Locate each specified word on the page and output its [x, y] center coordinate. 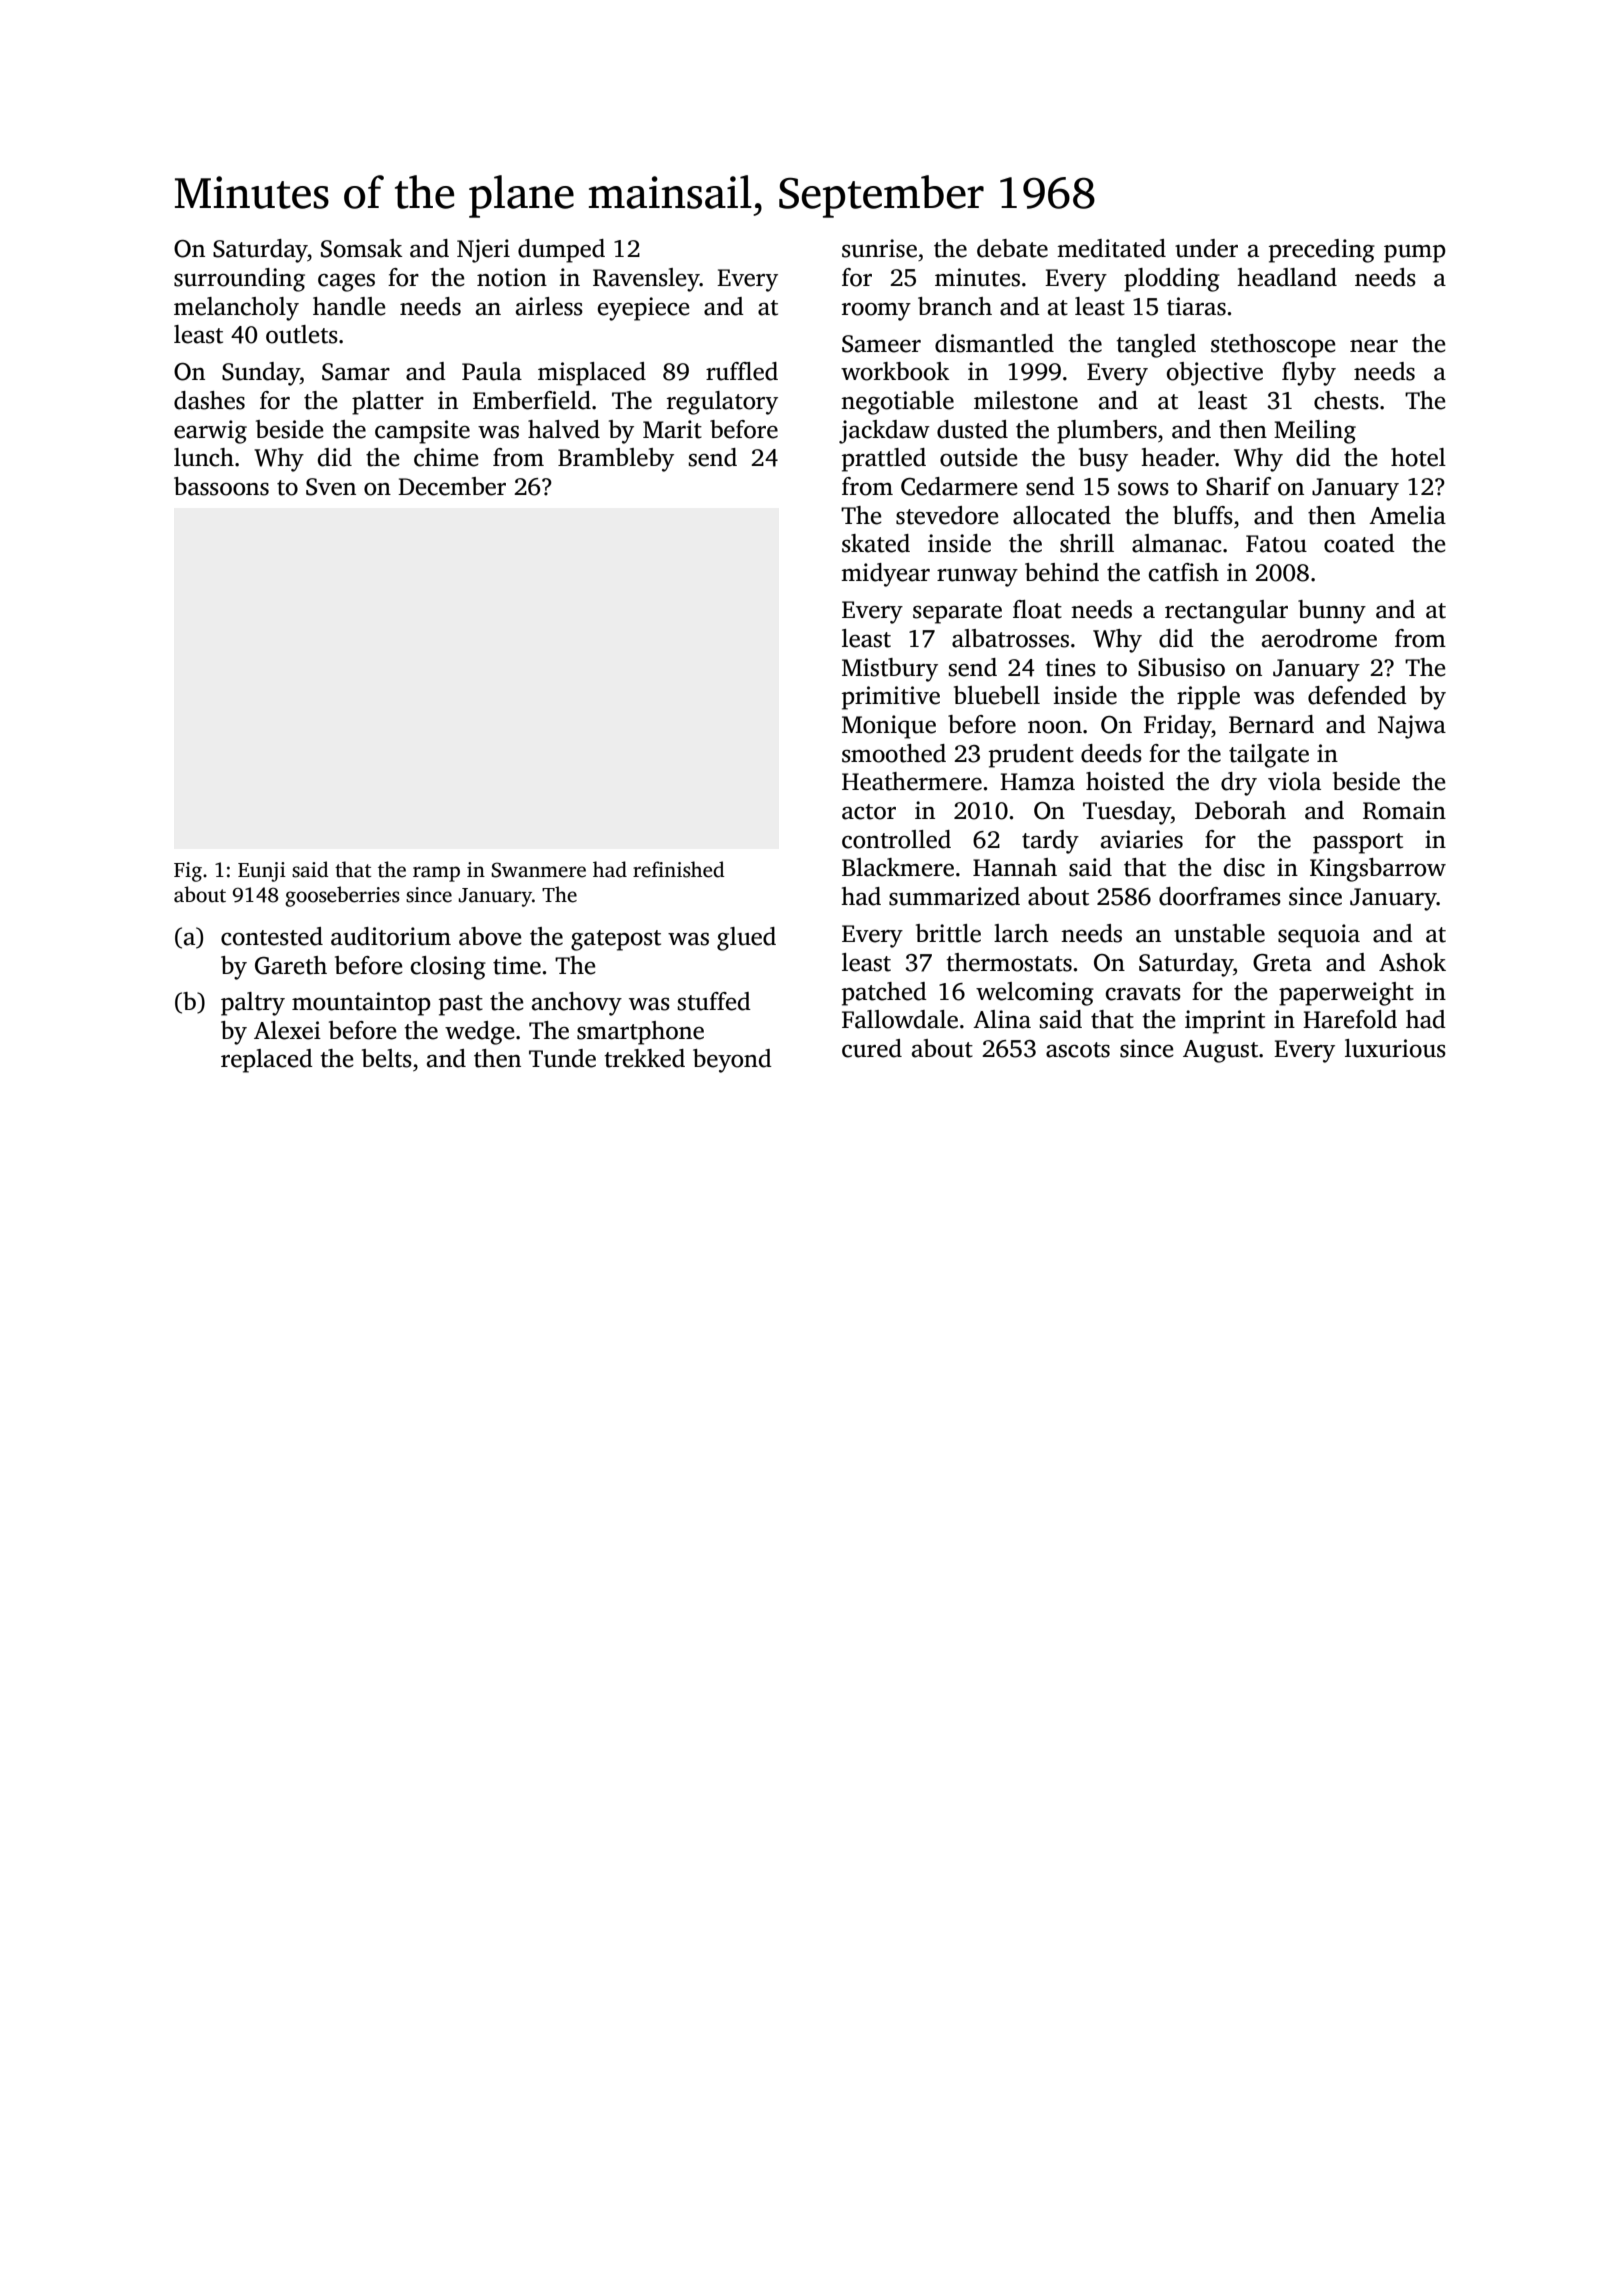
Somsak [362, 248]
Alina [1002, 1019]
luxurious [1395, 1048]
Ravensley [646, 280]
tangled [1156, 346]
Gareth [291, 965]
